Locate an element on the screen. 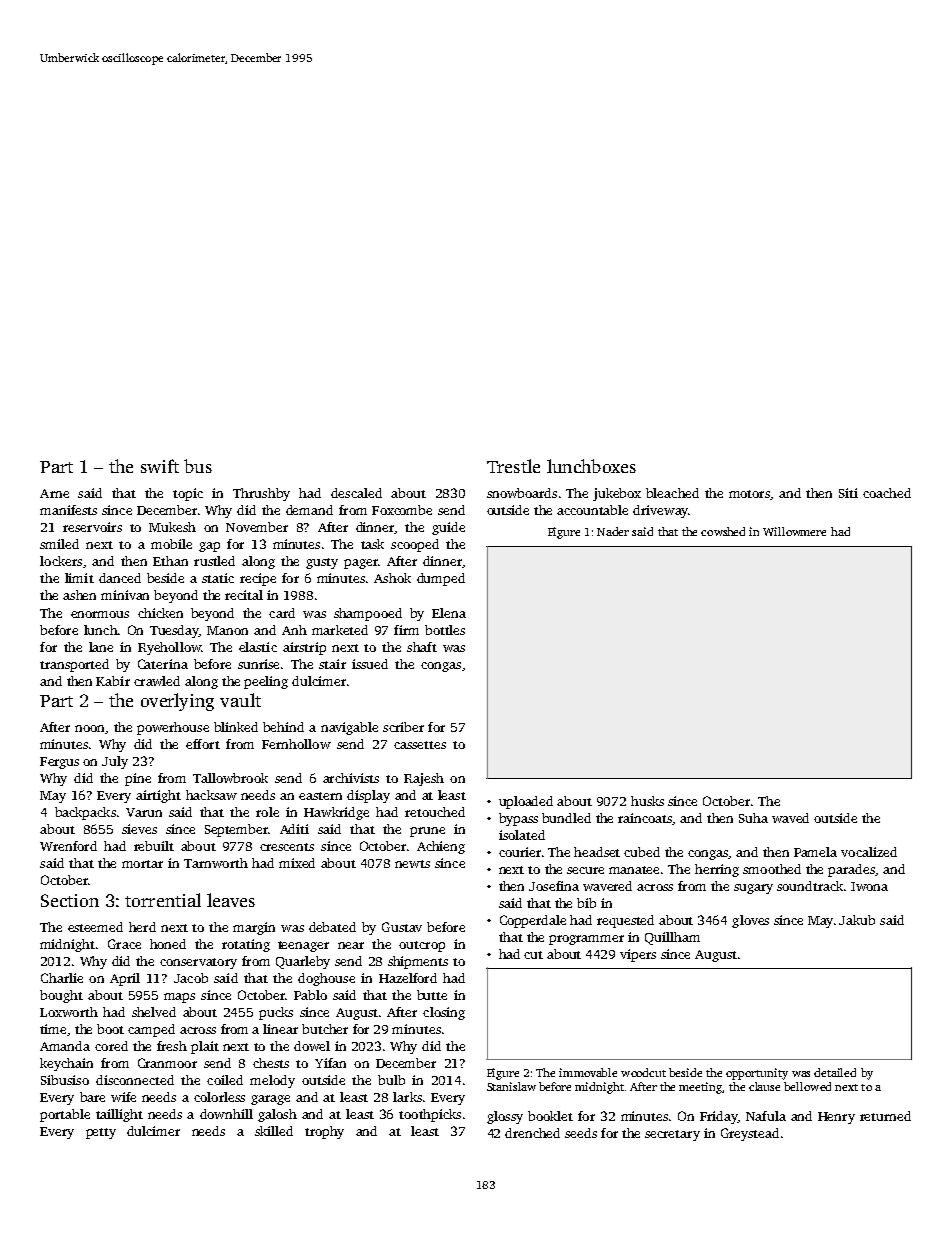  scriber is located at coordinates (403, 727).
